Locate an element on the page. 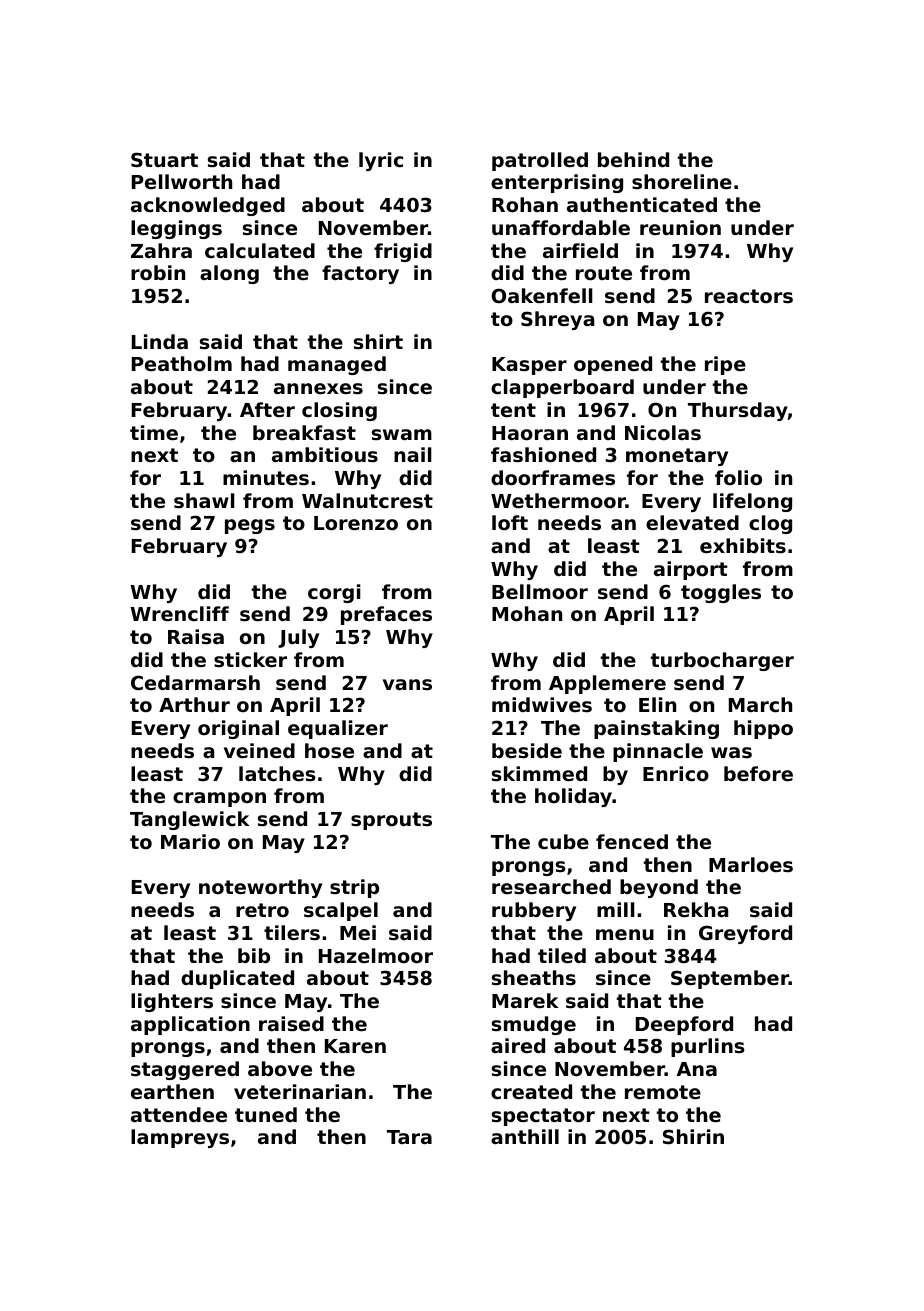  behind is located at coordinates (633, 159).
